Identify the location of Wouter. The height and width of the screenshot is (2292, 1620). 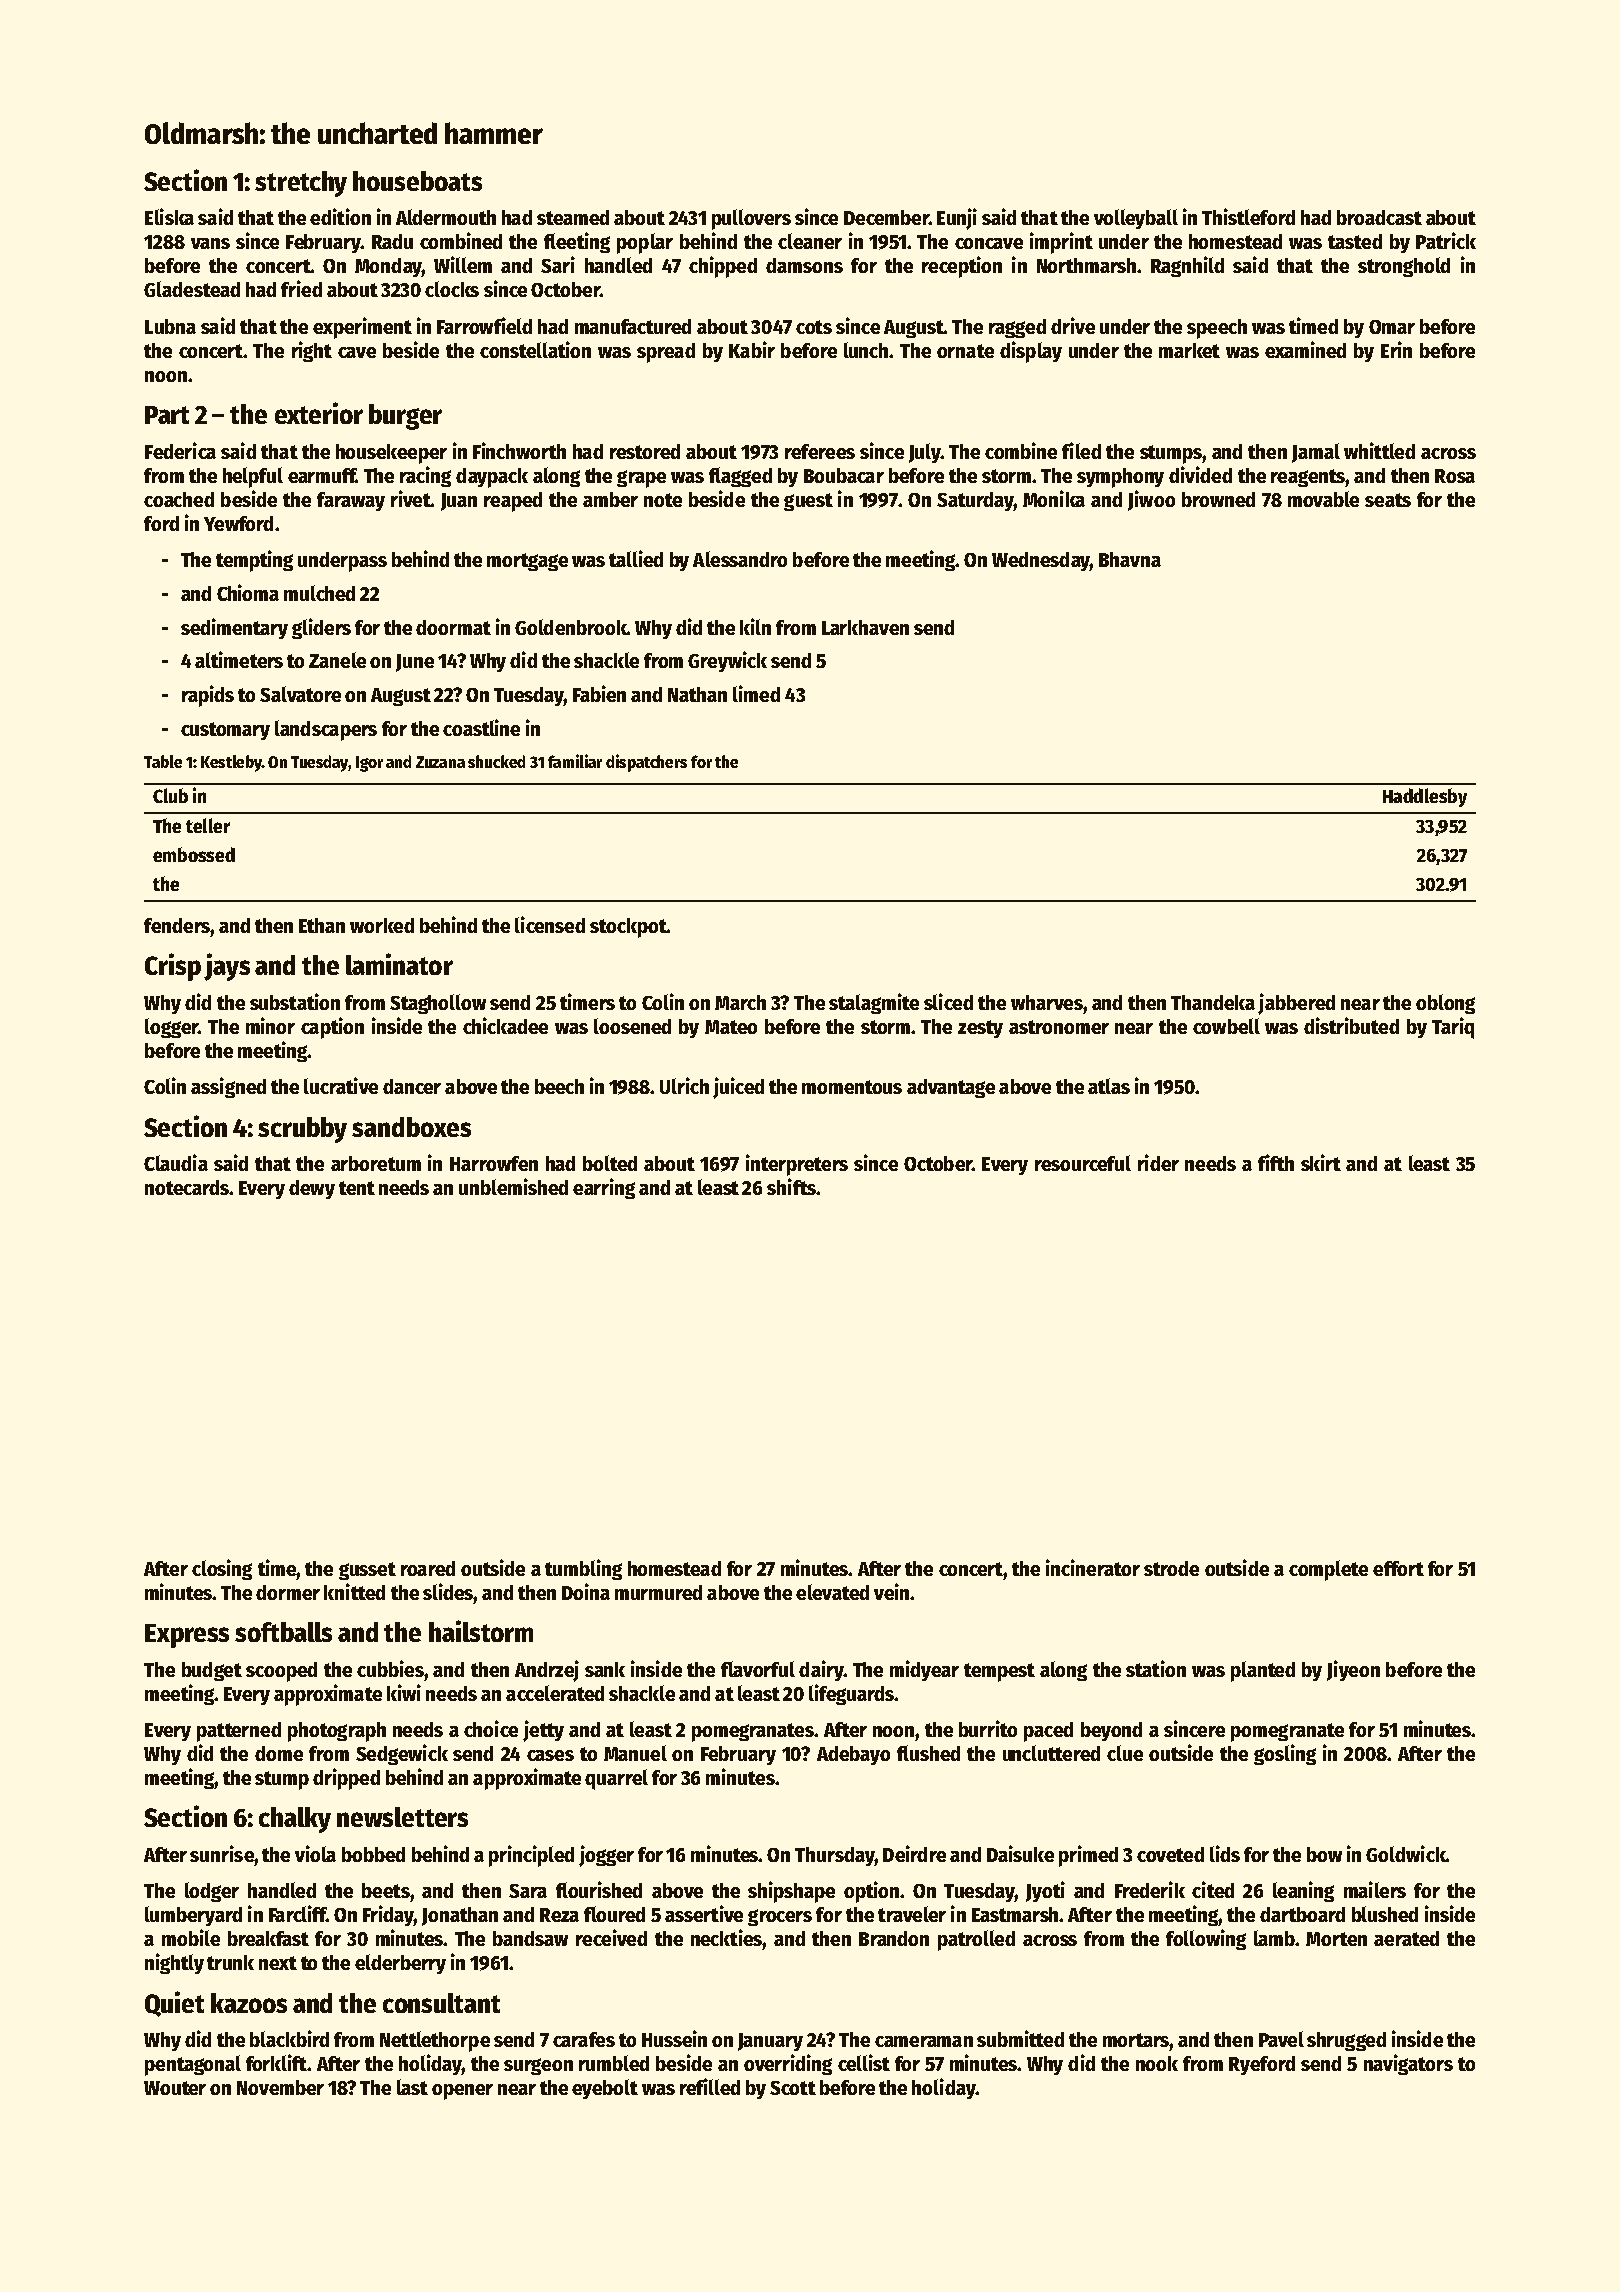
(175, 2088).
